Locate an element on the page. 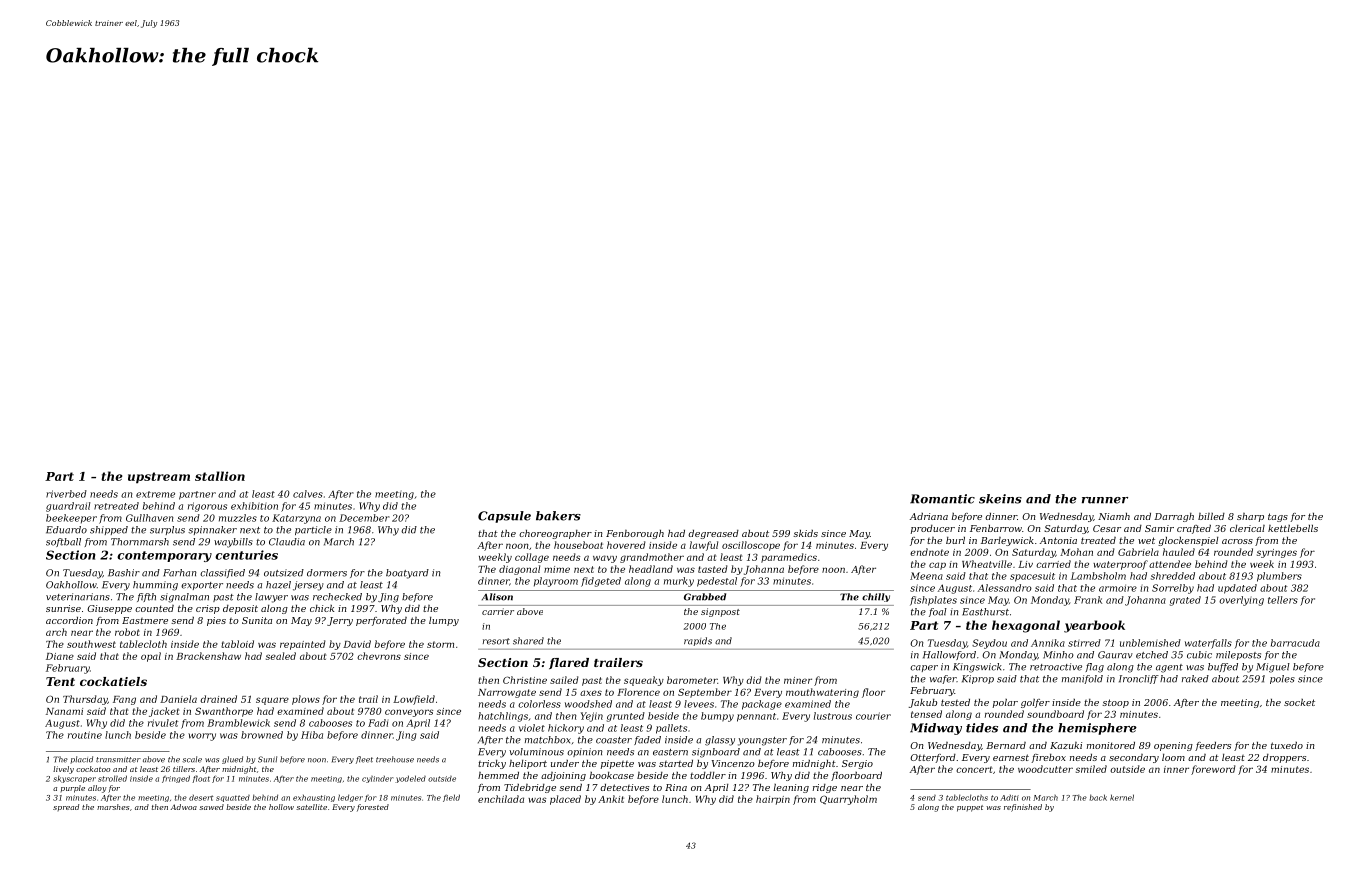 Image resolution: width=1372 pixels, height=887 pixels. extreme is located at coordinates (155, 494).
